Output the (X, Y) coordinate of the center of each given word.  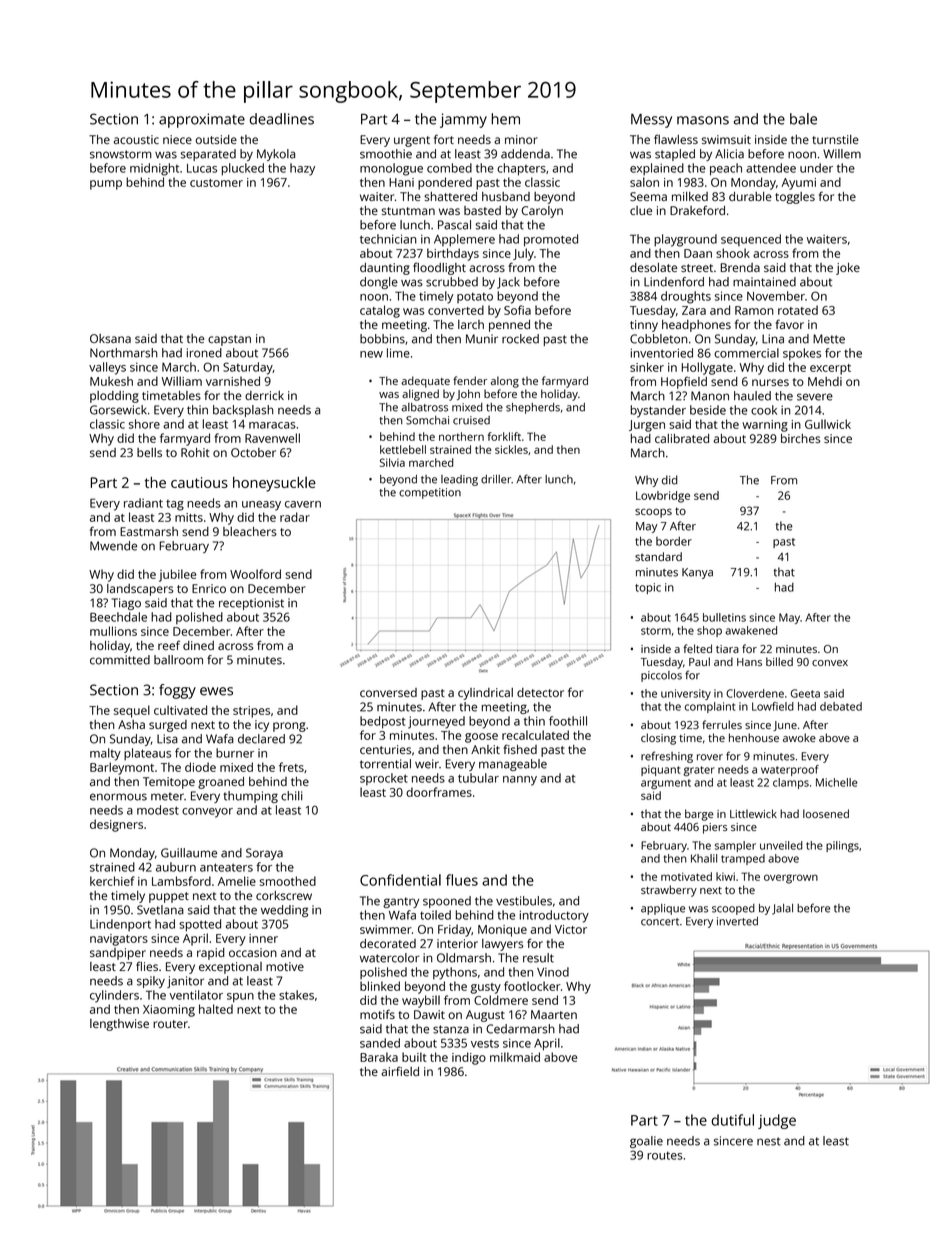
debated (841, 706)
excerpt (830, 369)
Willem (842, 154)
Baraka (379, 1057)
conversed (388, 692)
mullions (113, 631)
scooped (733, 909)
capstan (229, 340)
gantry (401, 902)
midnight (154, 169)
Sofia (517, 310)
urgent (412, 141)
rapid (211, 954)
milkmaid (515, 1057)
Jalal (782, 909)
